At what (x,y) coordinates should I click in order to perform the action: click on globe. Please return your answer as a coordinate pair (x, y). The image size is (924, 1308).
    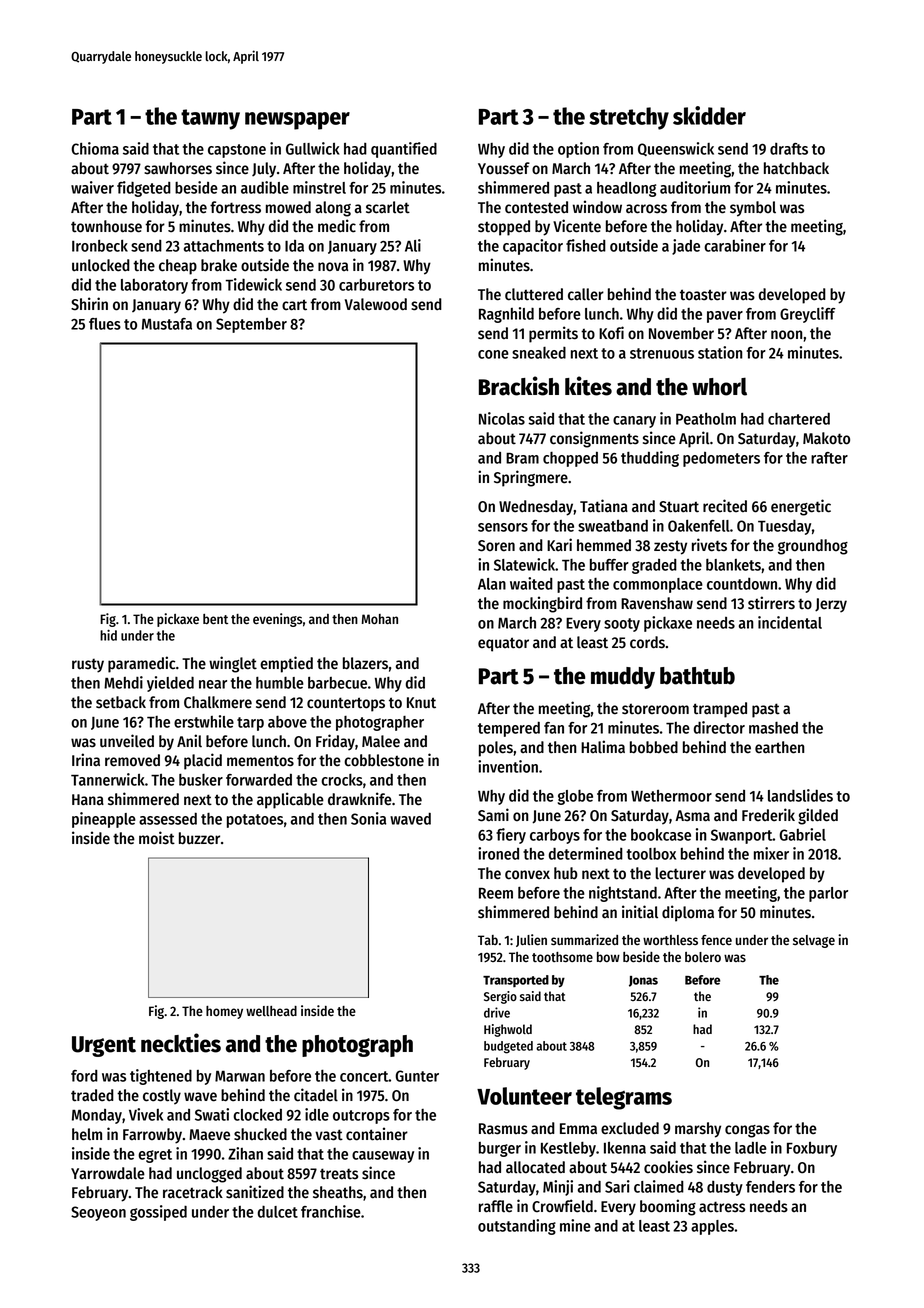
    Looking at the image, I should click on (575, 797).
